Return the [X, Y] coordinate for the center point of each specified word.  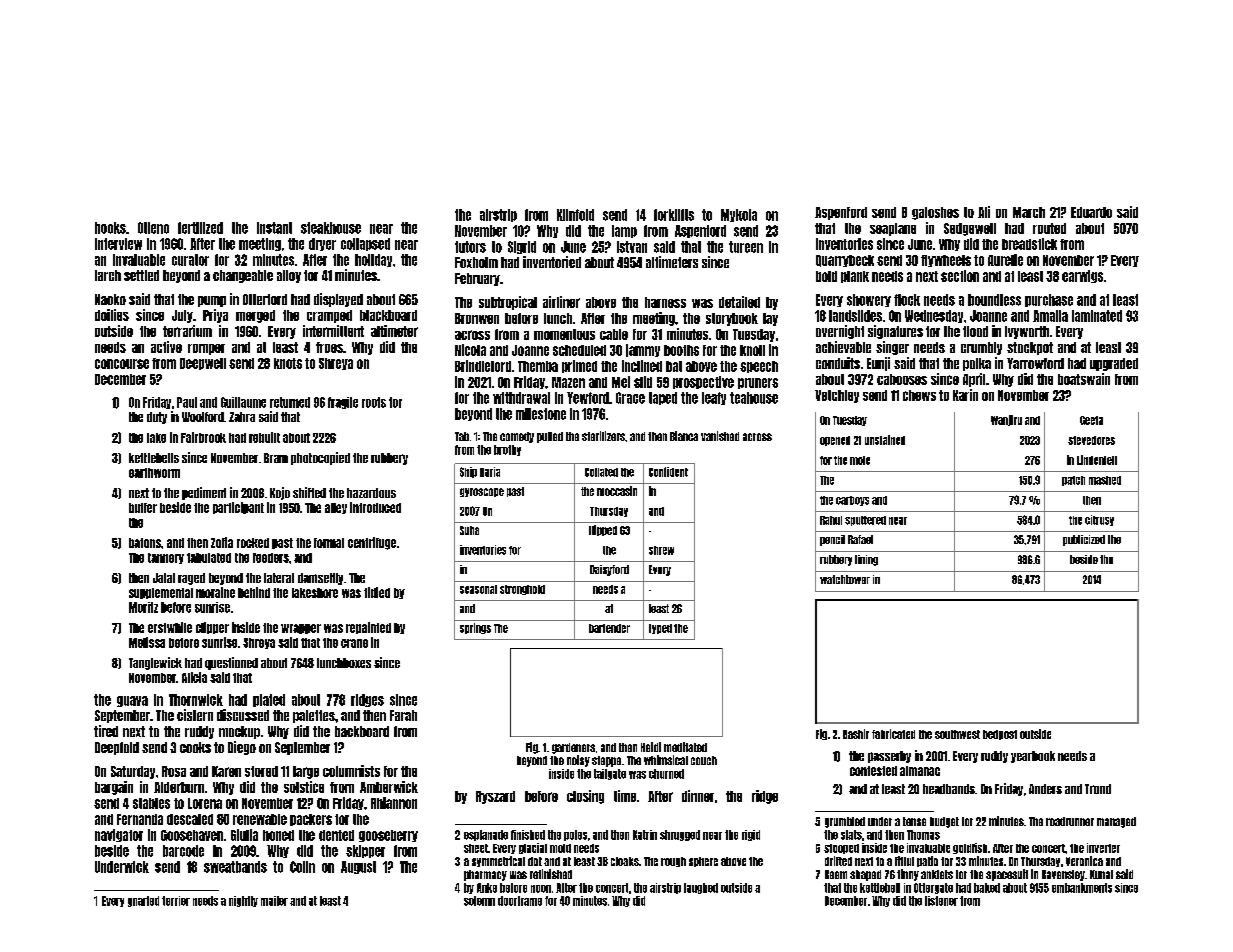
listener [941, 901]
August [358, 867]
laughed [701, 888]
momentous [564, 334]
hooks [110, 228]
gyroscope [482, 492]
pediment [204, 493]
